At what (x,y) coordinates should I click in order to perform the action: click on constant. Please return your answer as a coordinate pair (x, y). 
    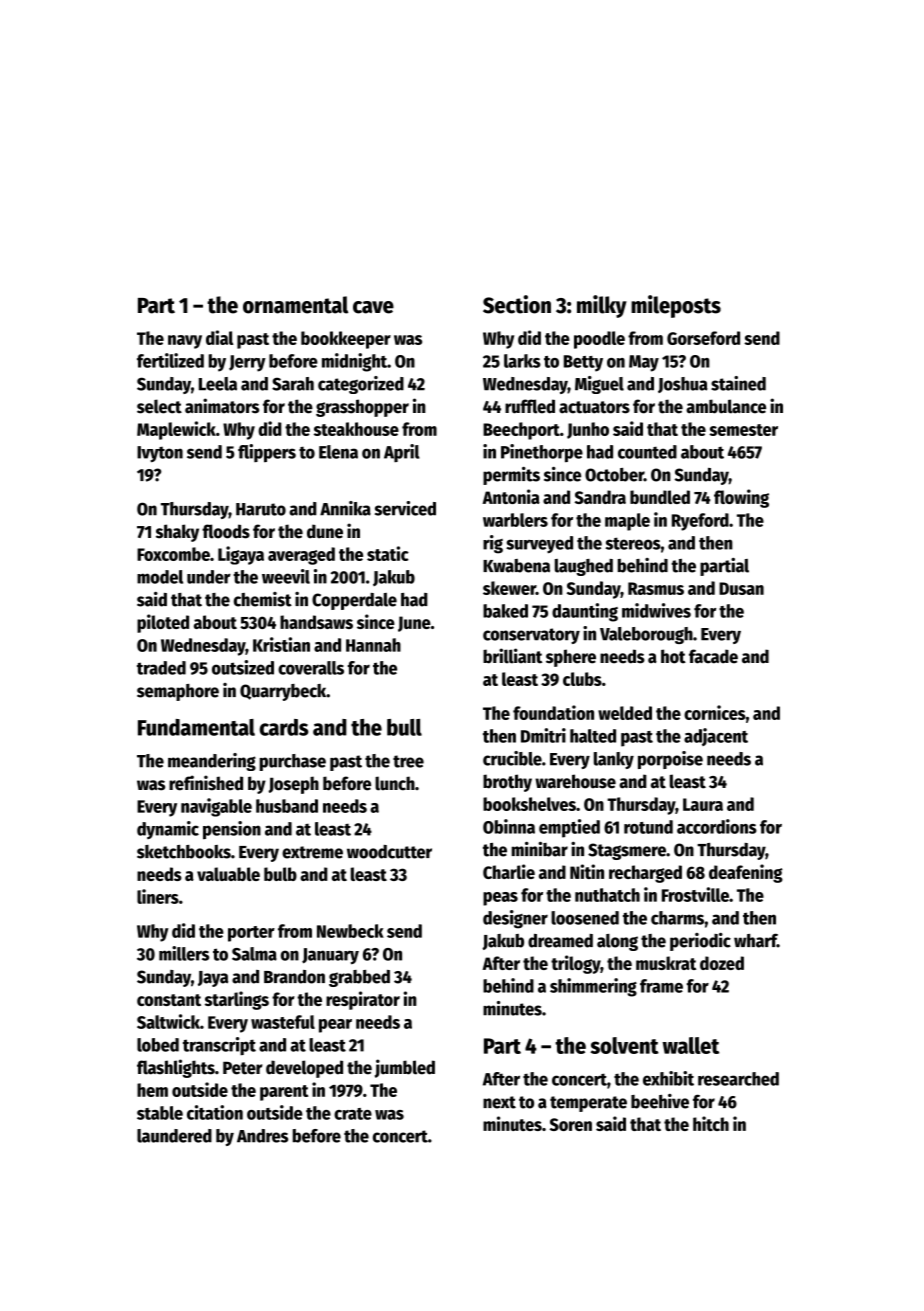
    Looking at the image, I should click on (169, 1000).
